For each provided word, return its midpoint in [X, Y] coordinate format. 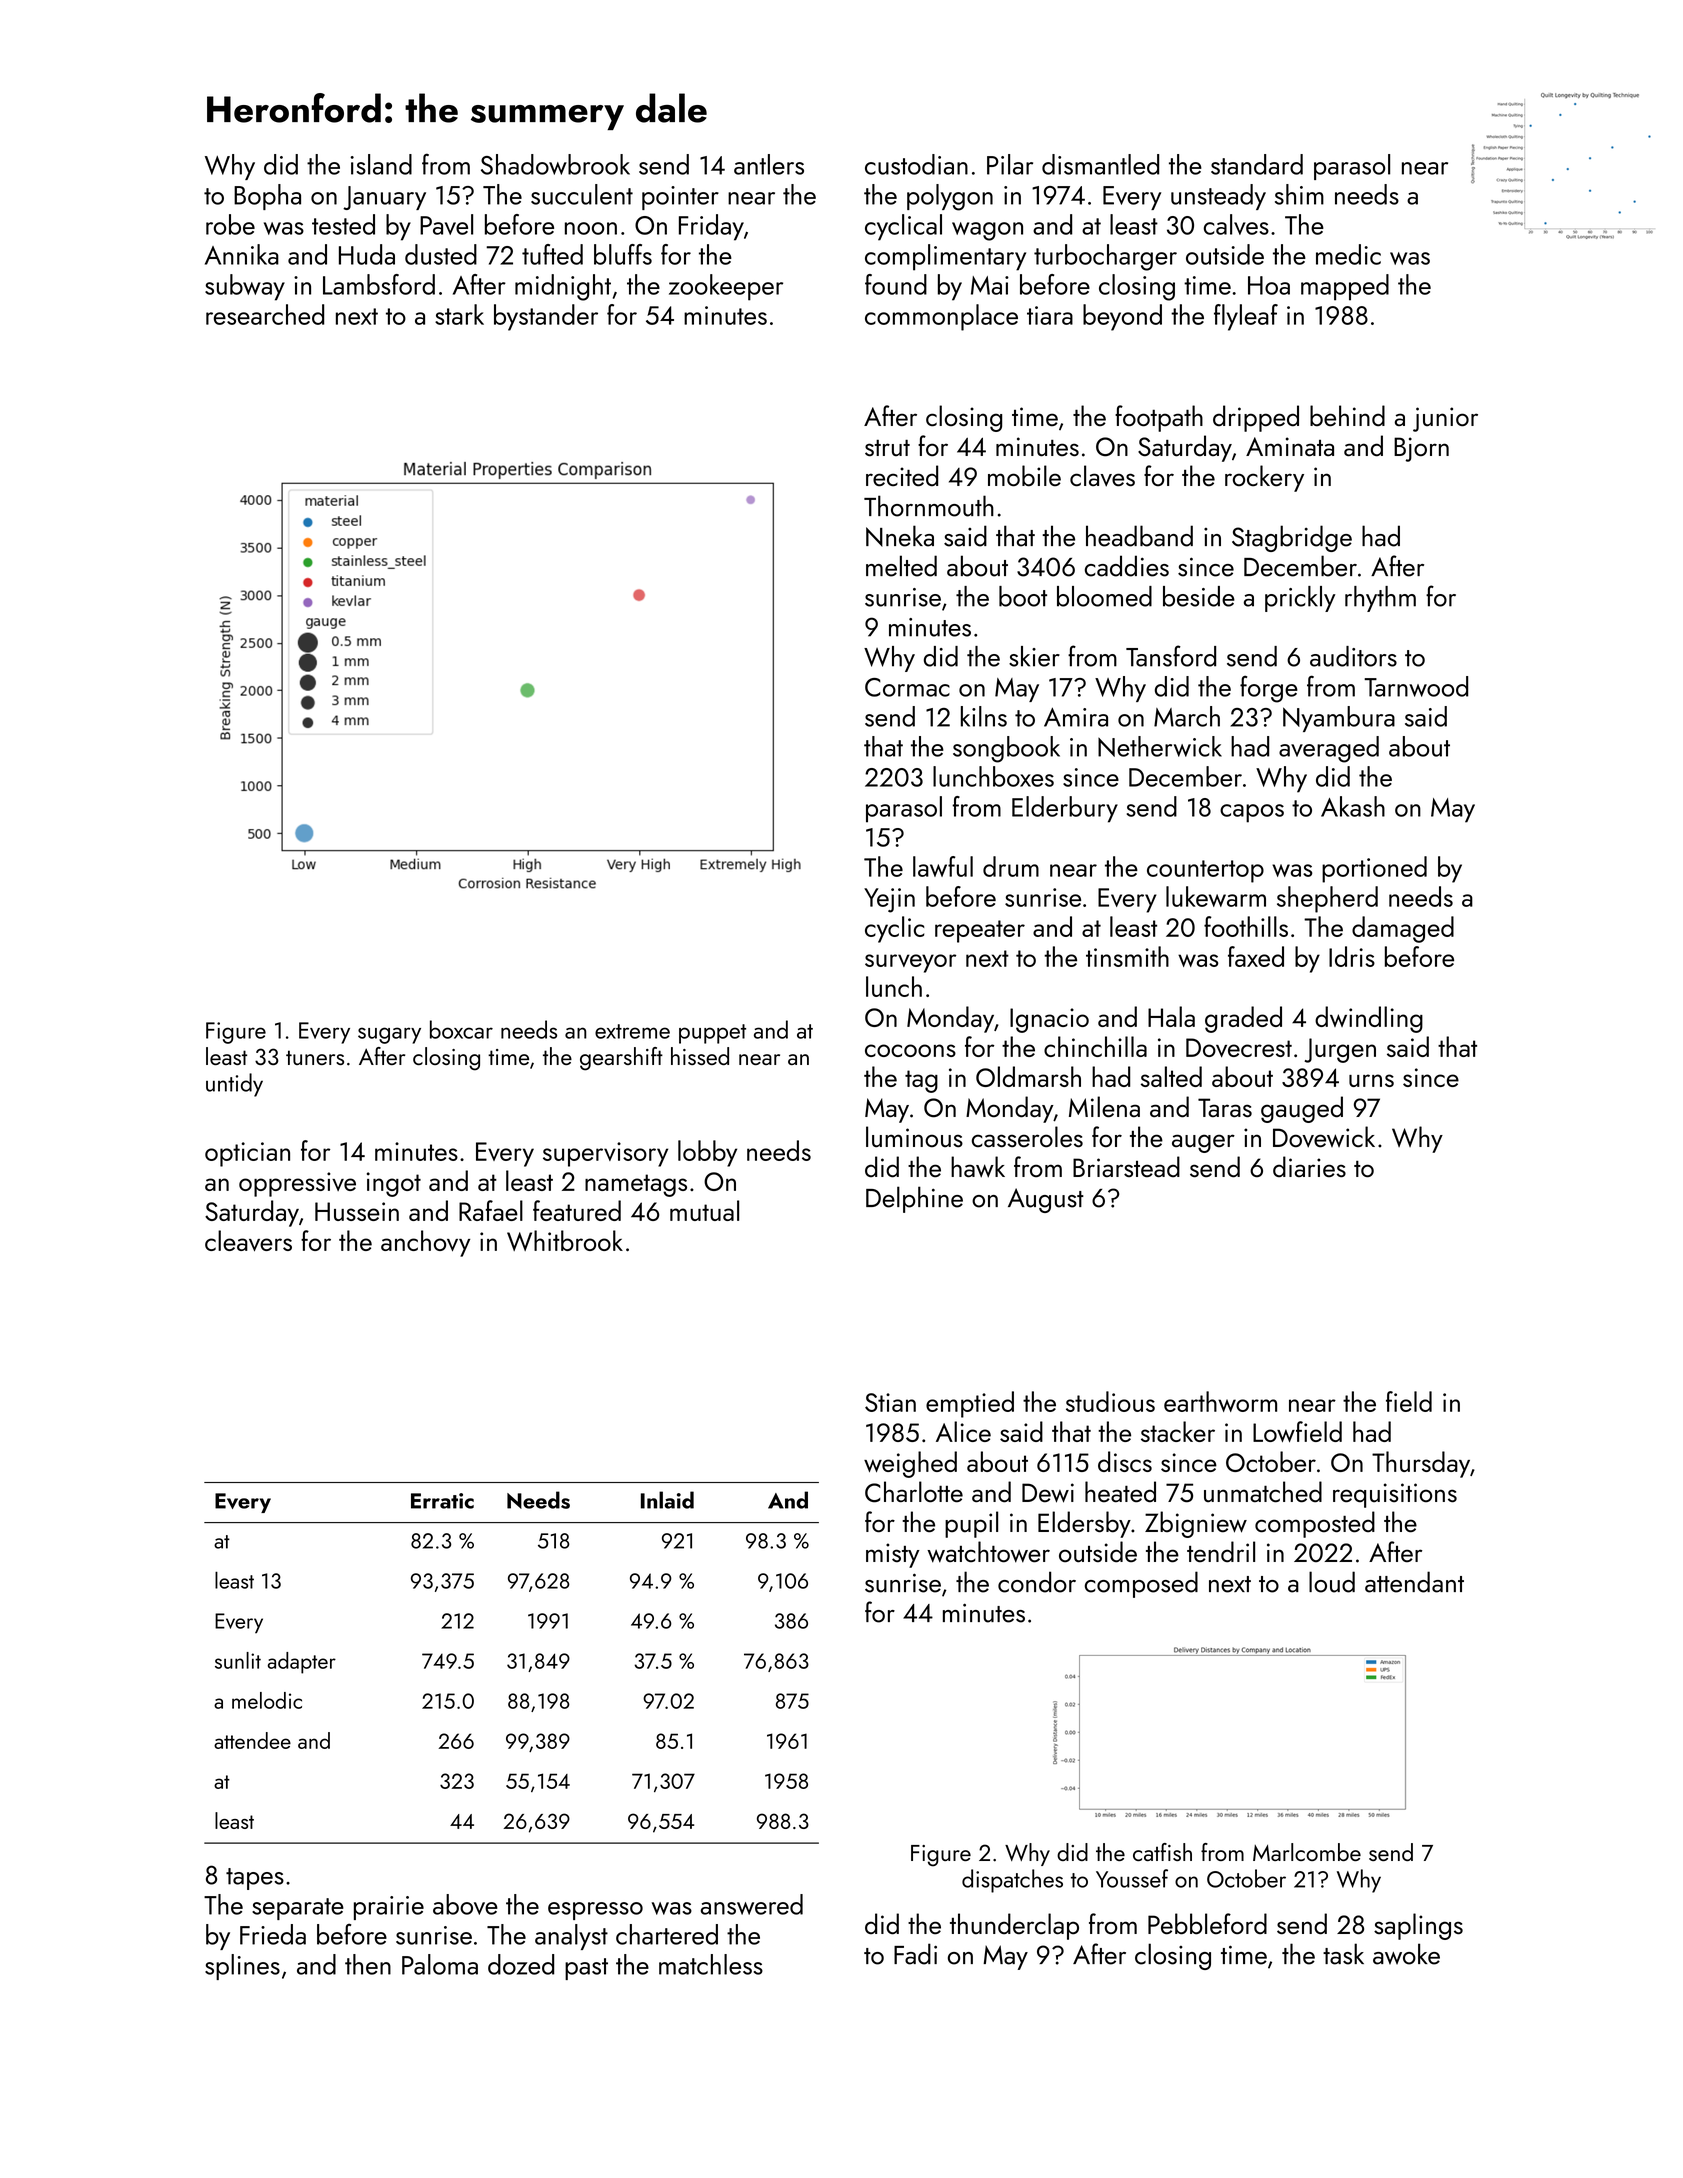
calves [1236, 224]
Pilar [1010, 164]
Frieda [273, 1934]
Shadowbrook [555, 164]
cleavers [248, 1241]
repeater [980, 931]
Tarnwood [1416, 686]
